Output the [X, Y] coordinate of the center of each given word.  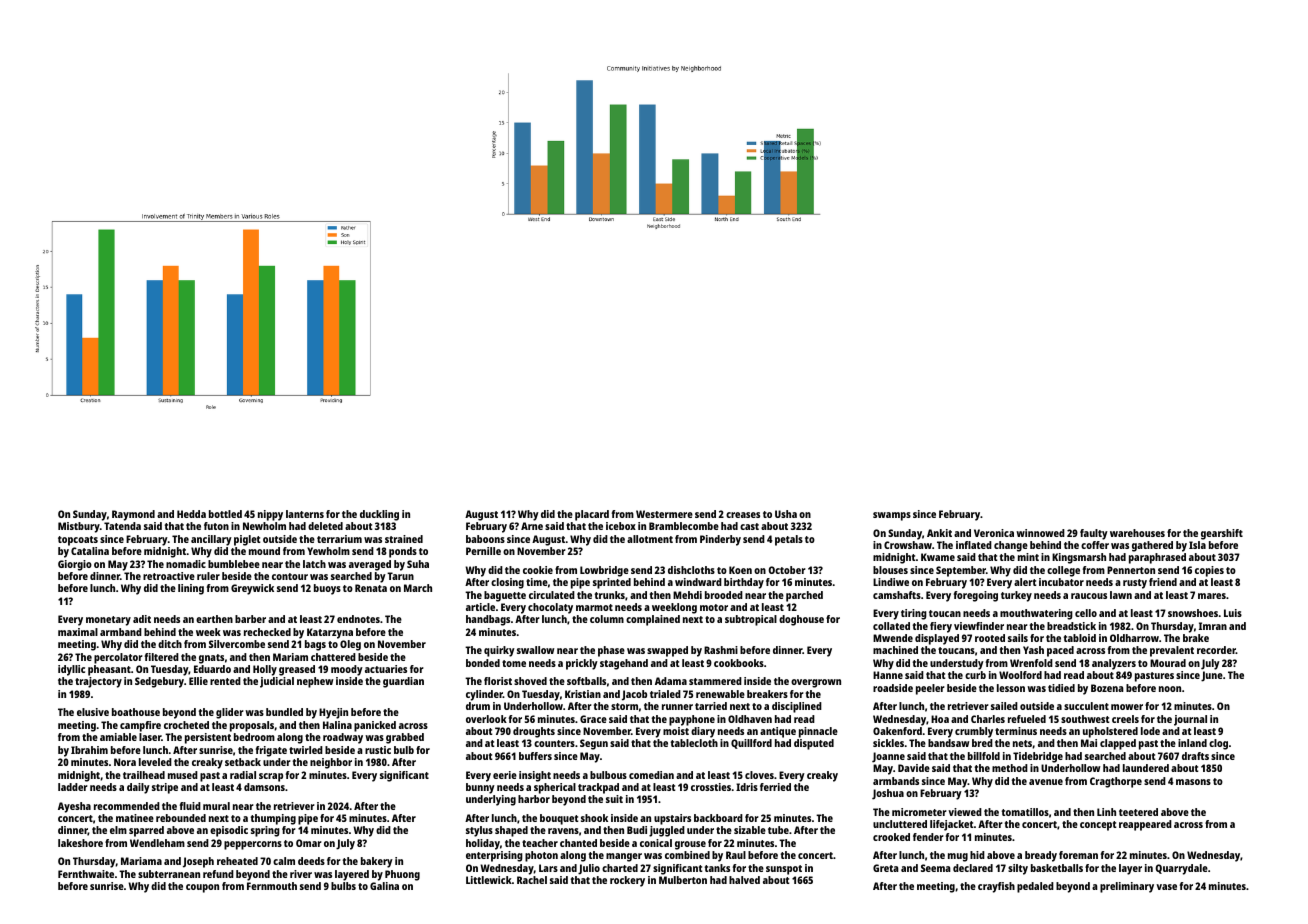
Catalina [90, 551]
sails [1018, 638]
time [537, 582]
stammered [715, 681]
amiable [118, 737]
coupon [202, 888]
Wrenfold [1031, 663]
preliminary [1127, 887]
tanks [717, 868]
